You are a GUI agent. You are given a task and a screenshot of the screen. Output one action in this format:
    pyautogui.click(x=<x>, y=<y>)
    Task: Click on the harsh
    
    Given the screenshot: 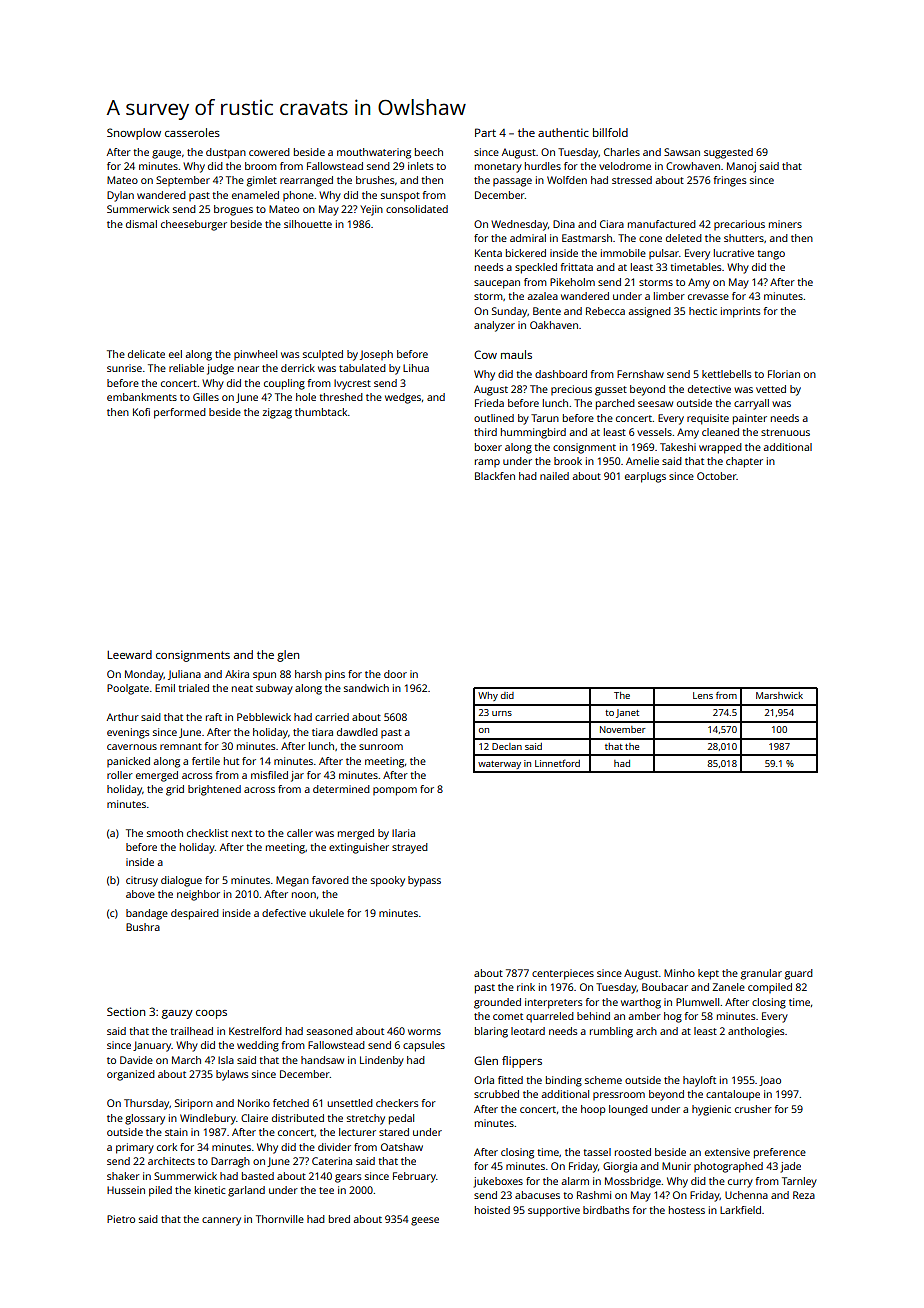 What is the action you would take?
    pyautogui.click(x=308, y=674)
